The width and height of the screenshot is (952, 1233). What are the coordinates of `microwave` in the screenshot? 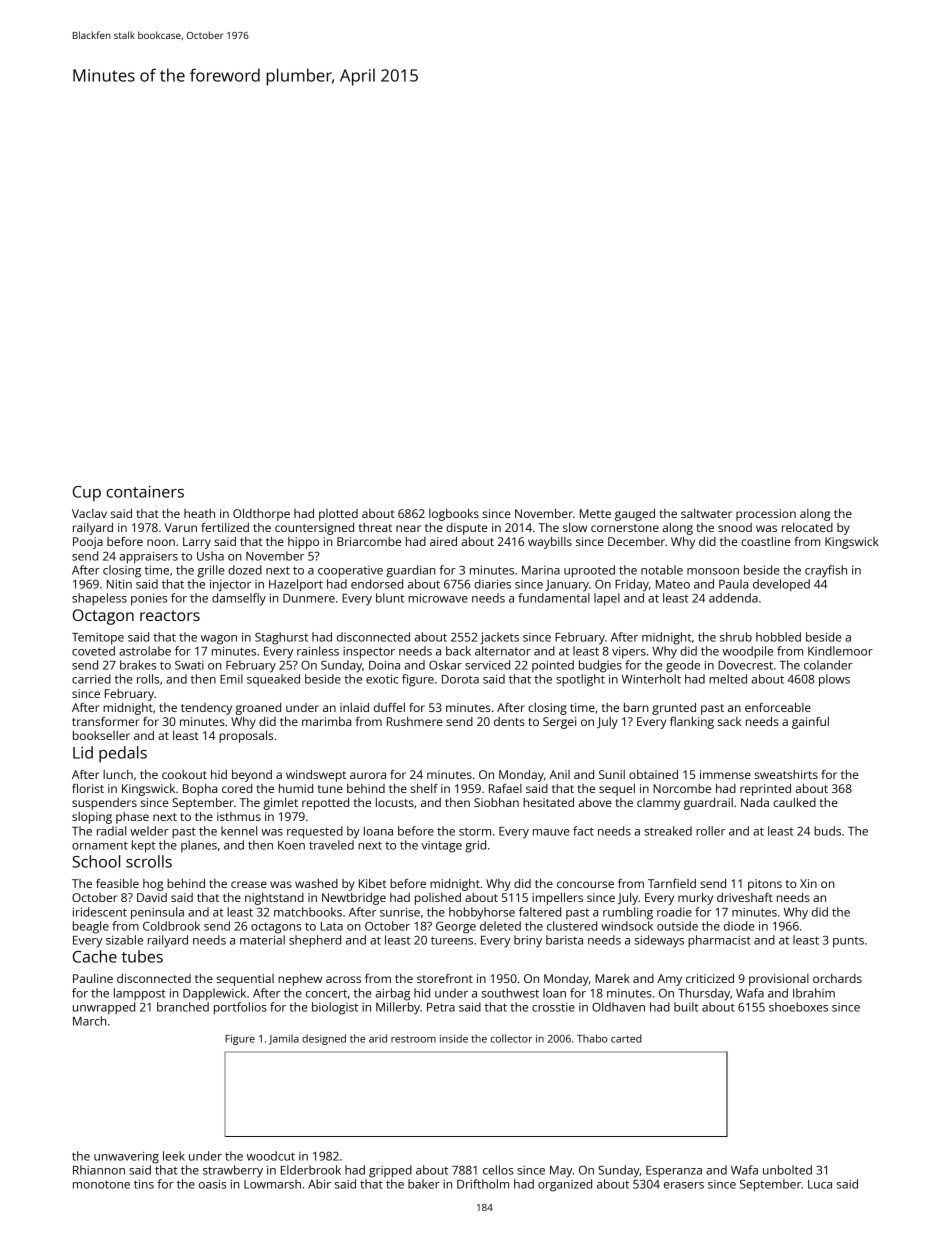 It's located at (438, 598).
